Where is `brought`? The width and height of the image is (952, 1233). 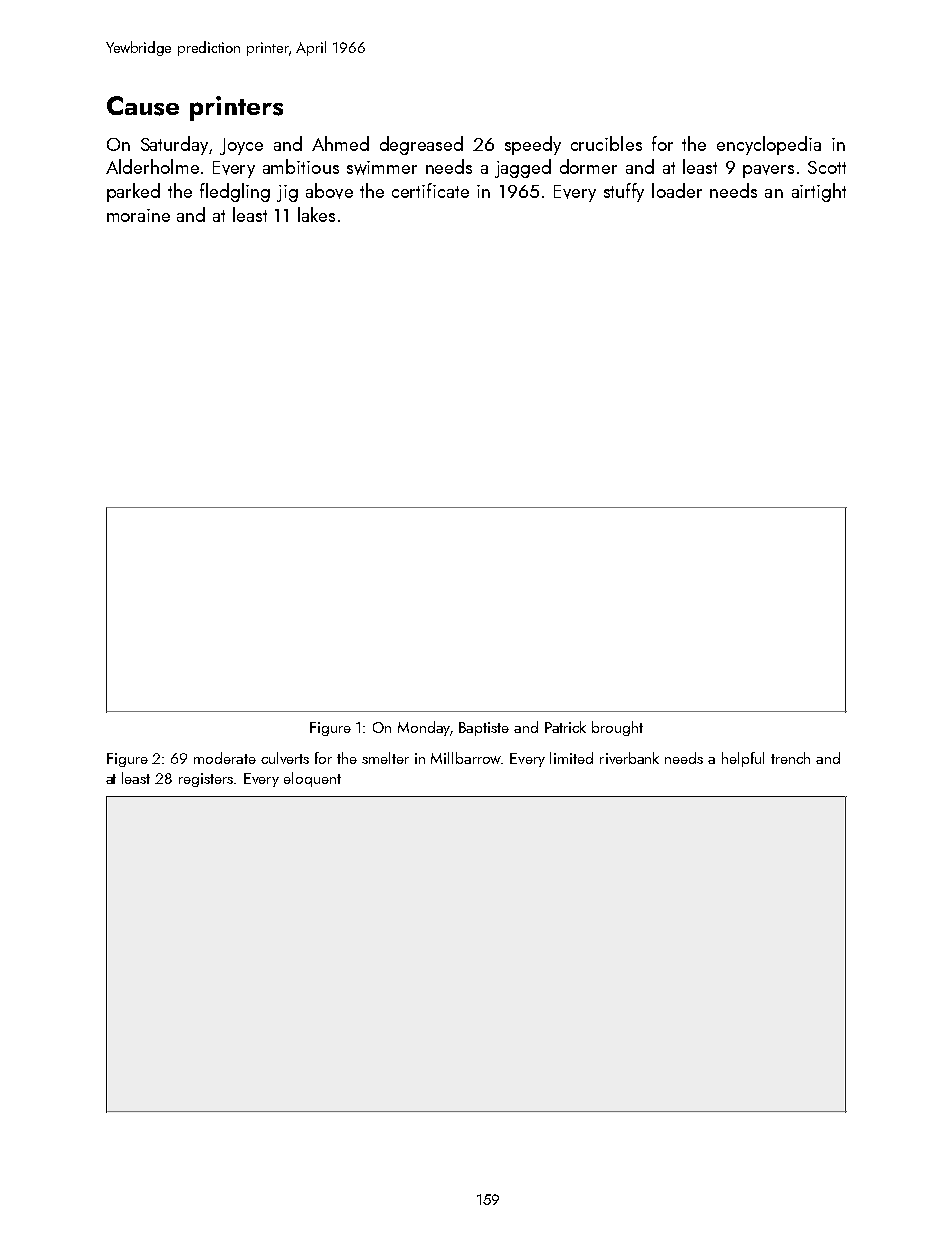
brought is located at coordinates (617, 728).
